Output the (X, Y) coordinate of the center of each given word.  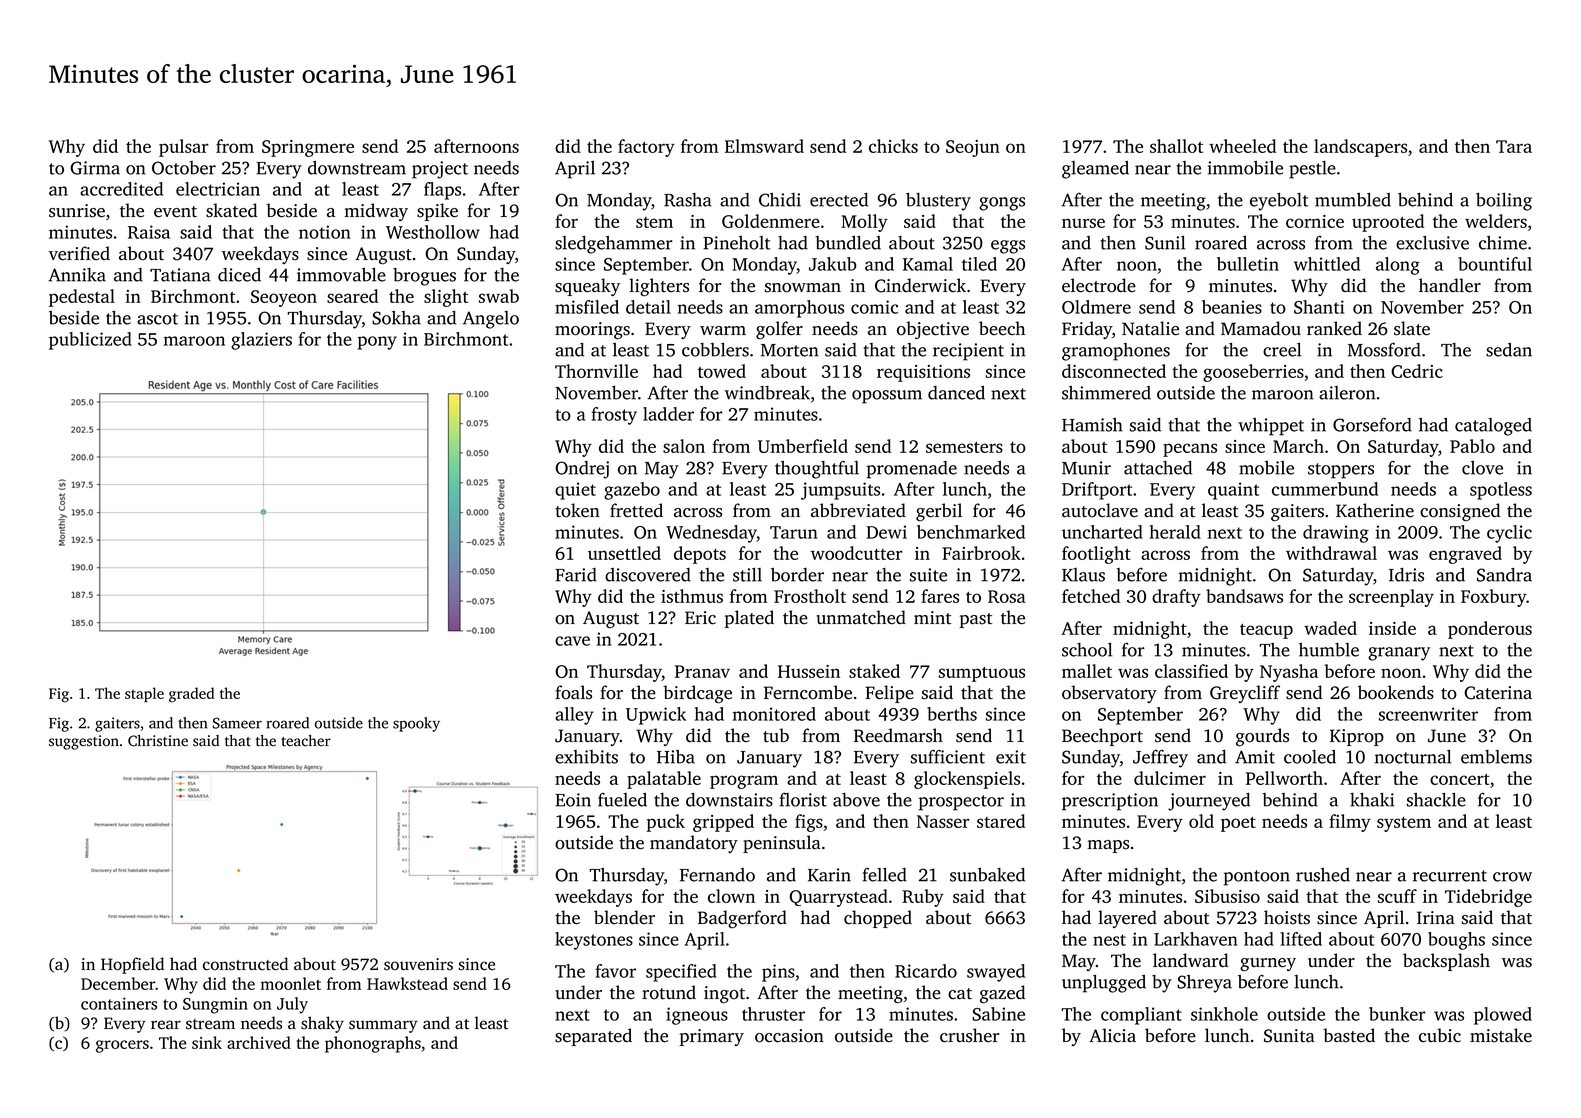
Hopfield (132, 965)
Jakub (833, 264)
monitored (774, 714)
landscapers (1360, 148)
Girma (95, 168)
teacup (1266, 631)
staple (144, 694)
